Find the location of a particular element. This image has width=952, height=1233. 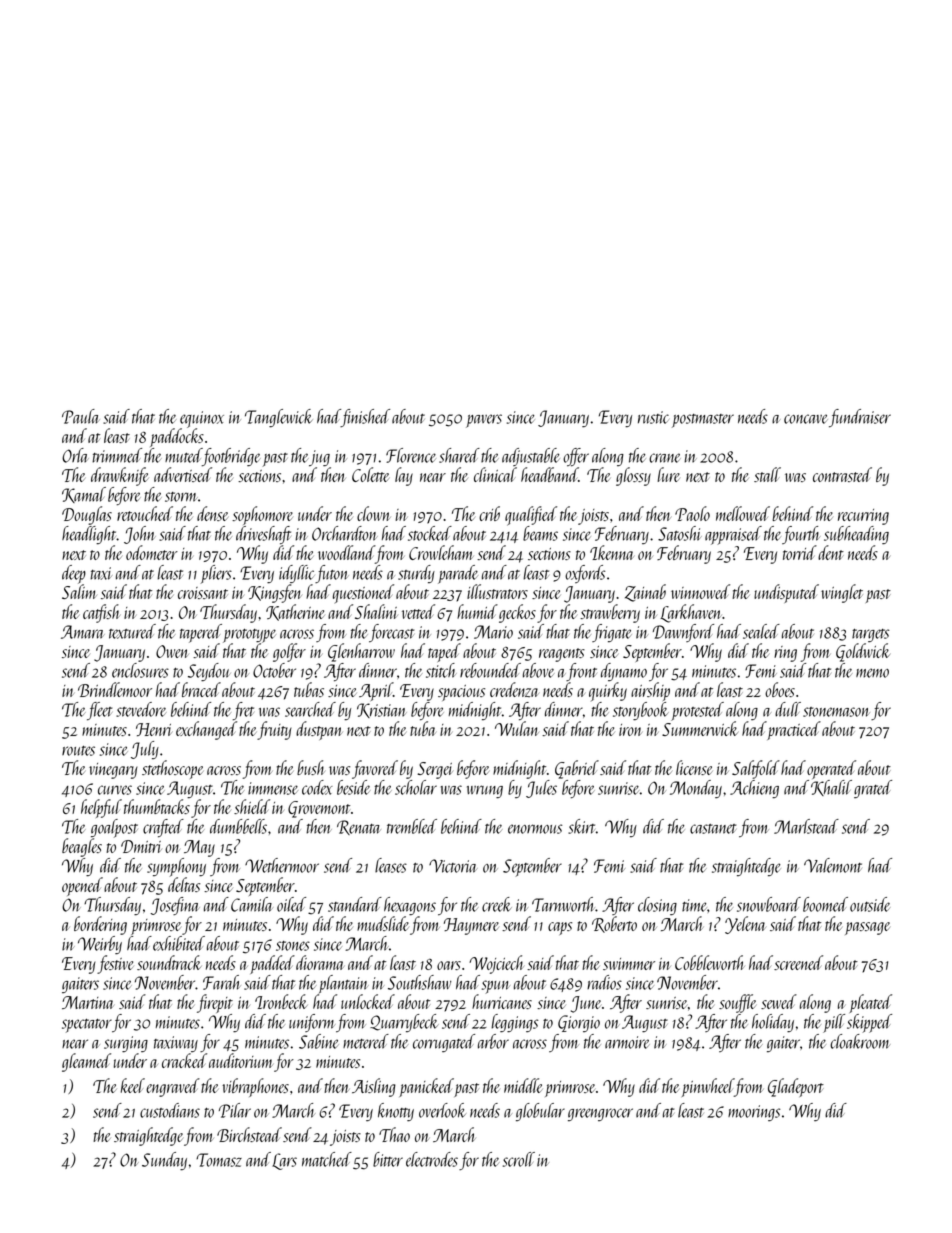

Yelena is located at coordinates (745, 925).
